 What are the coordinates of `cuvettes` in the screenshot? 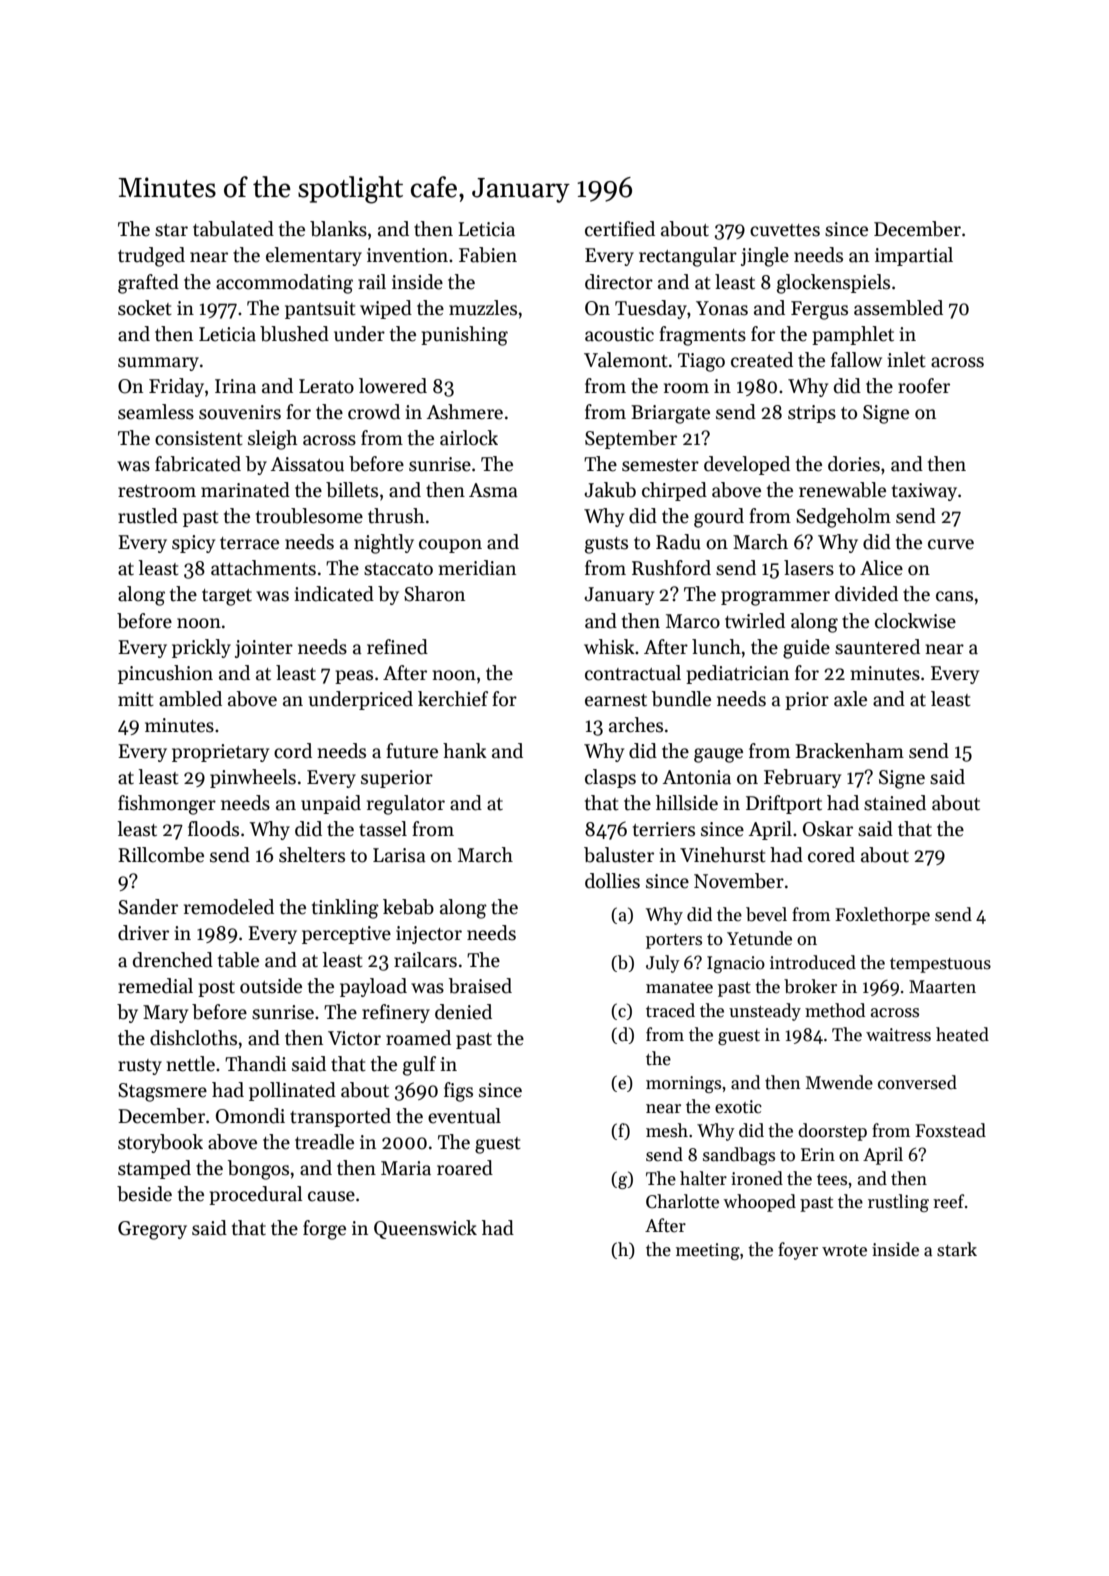 It's located at (785, 230).
